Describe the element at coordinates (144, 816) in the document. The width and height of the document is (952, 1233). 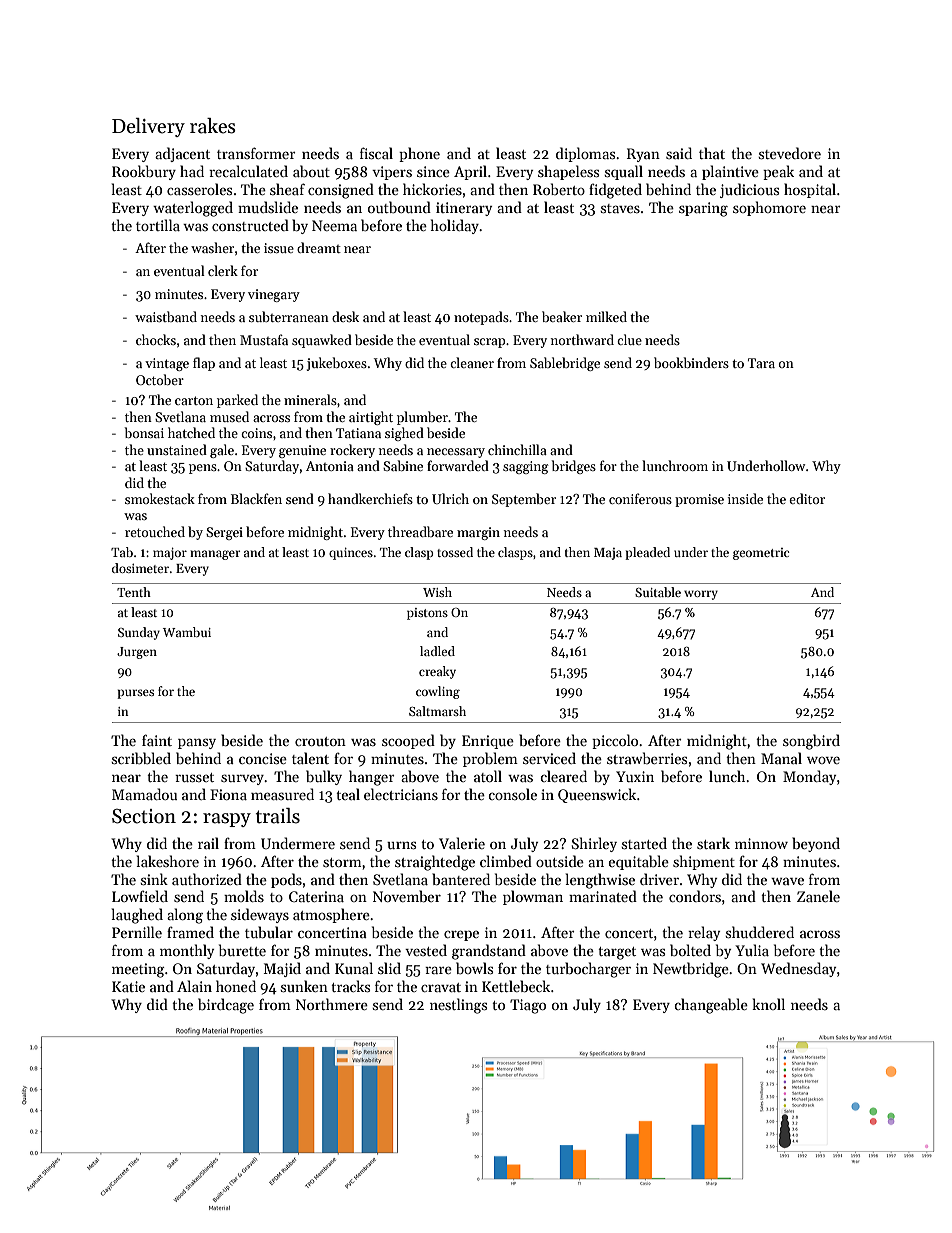
I see `Section` at that location.
